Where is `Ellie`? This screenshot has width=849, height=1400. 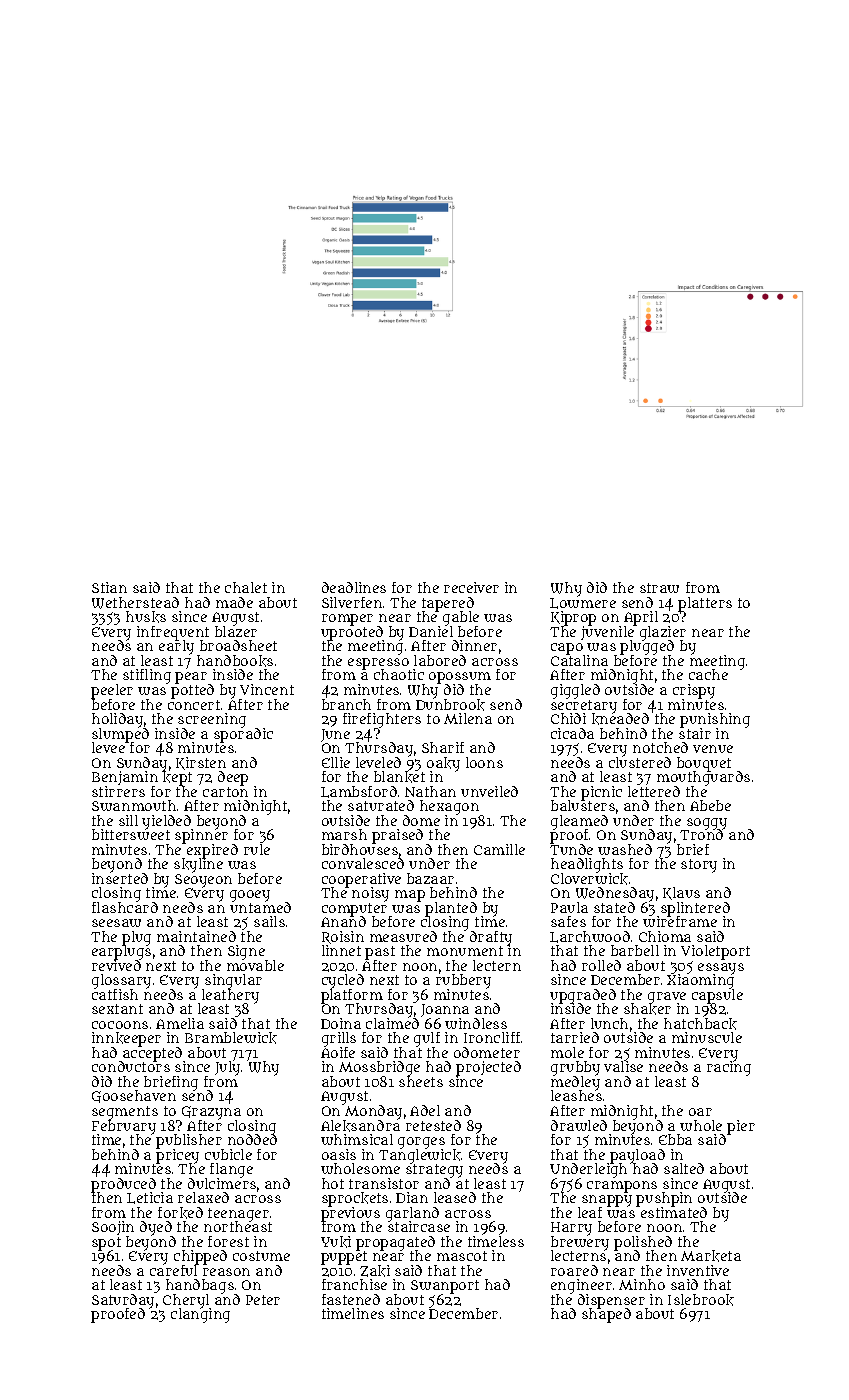
Ellie is located at coordinates (336, 762).
